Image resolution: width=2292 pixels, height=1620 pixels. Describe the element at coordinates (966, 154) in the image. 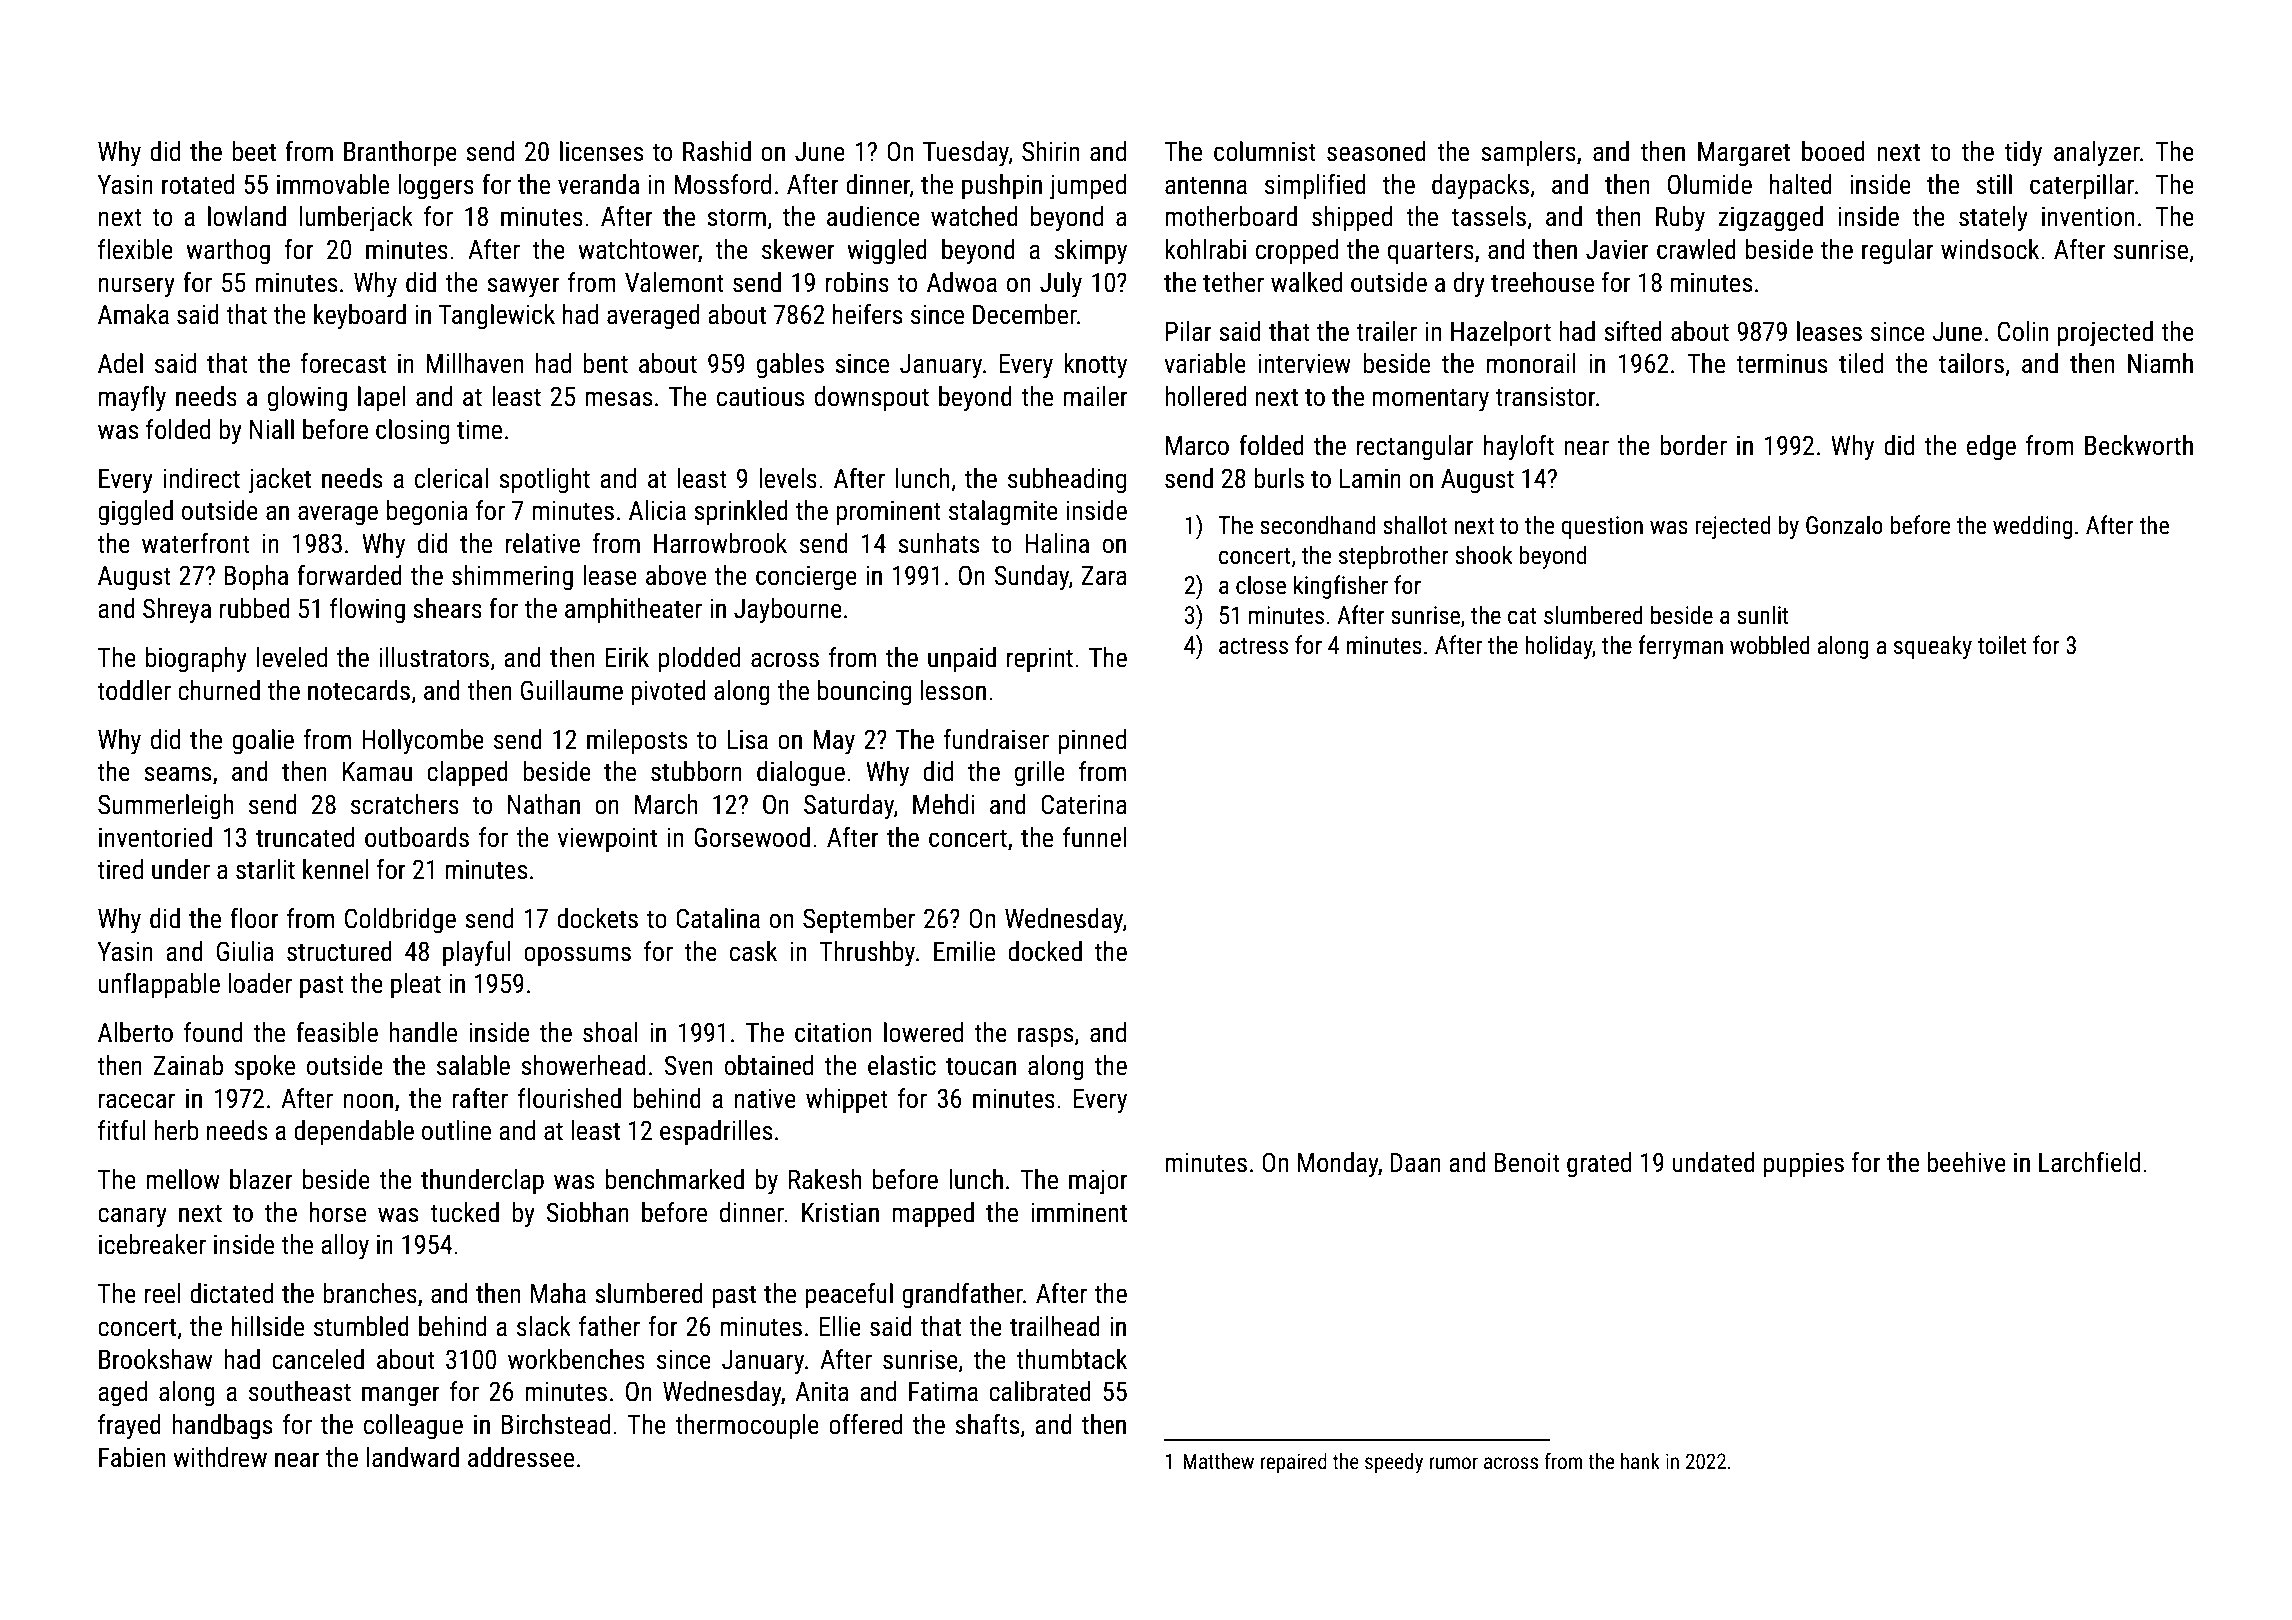

I see `Tuesday` at that location.
